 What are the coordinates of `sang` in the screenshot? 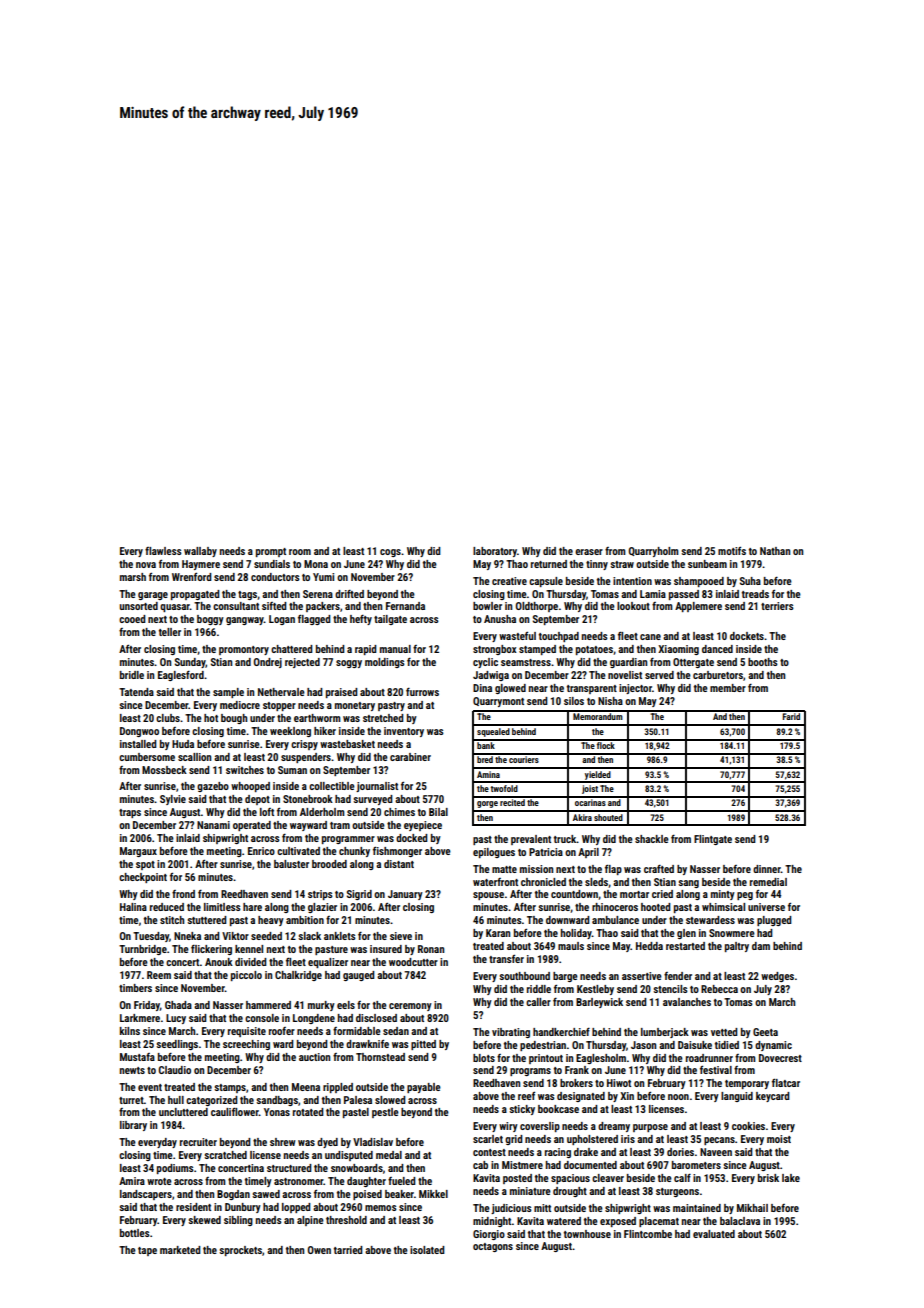 It's located at (688, 884).
